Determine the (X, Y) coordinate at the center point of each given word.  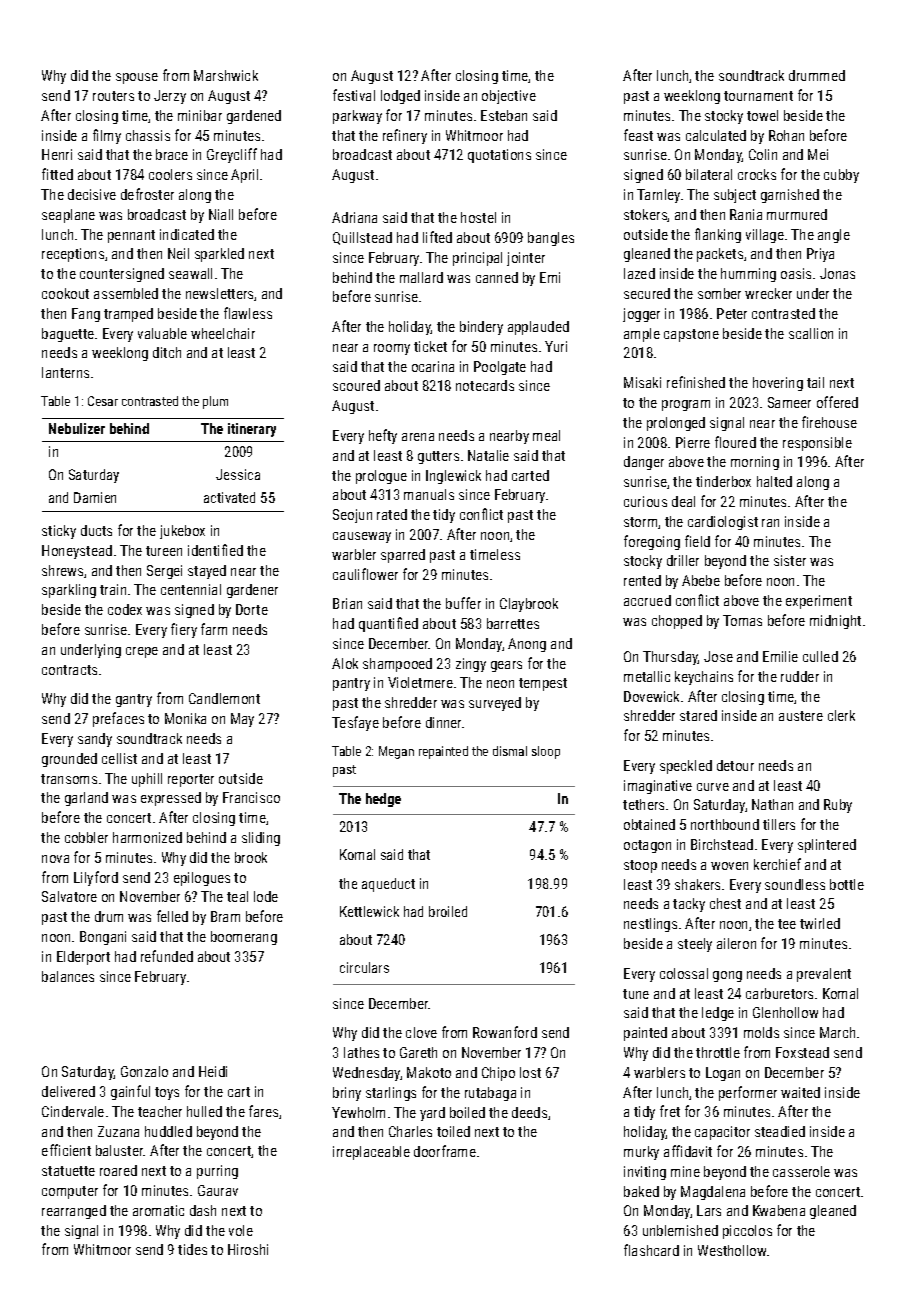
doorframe (445, 1151)
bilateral (709, 174)
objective (509, 97)
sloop (546, 752)
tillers (779, 824)
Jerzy (170, 97)
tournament (758, 96)
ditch (167, 352)
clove (421, 1032)
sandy (95, 740)
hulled (204, 1111)
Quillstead (362, 238)
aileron (736, 943)
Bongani (103, 938)
